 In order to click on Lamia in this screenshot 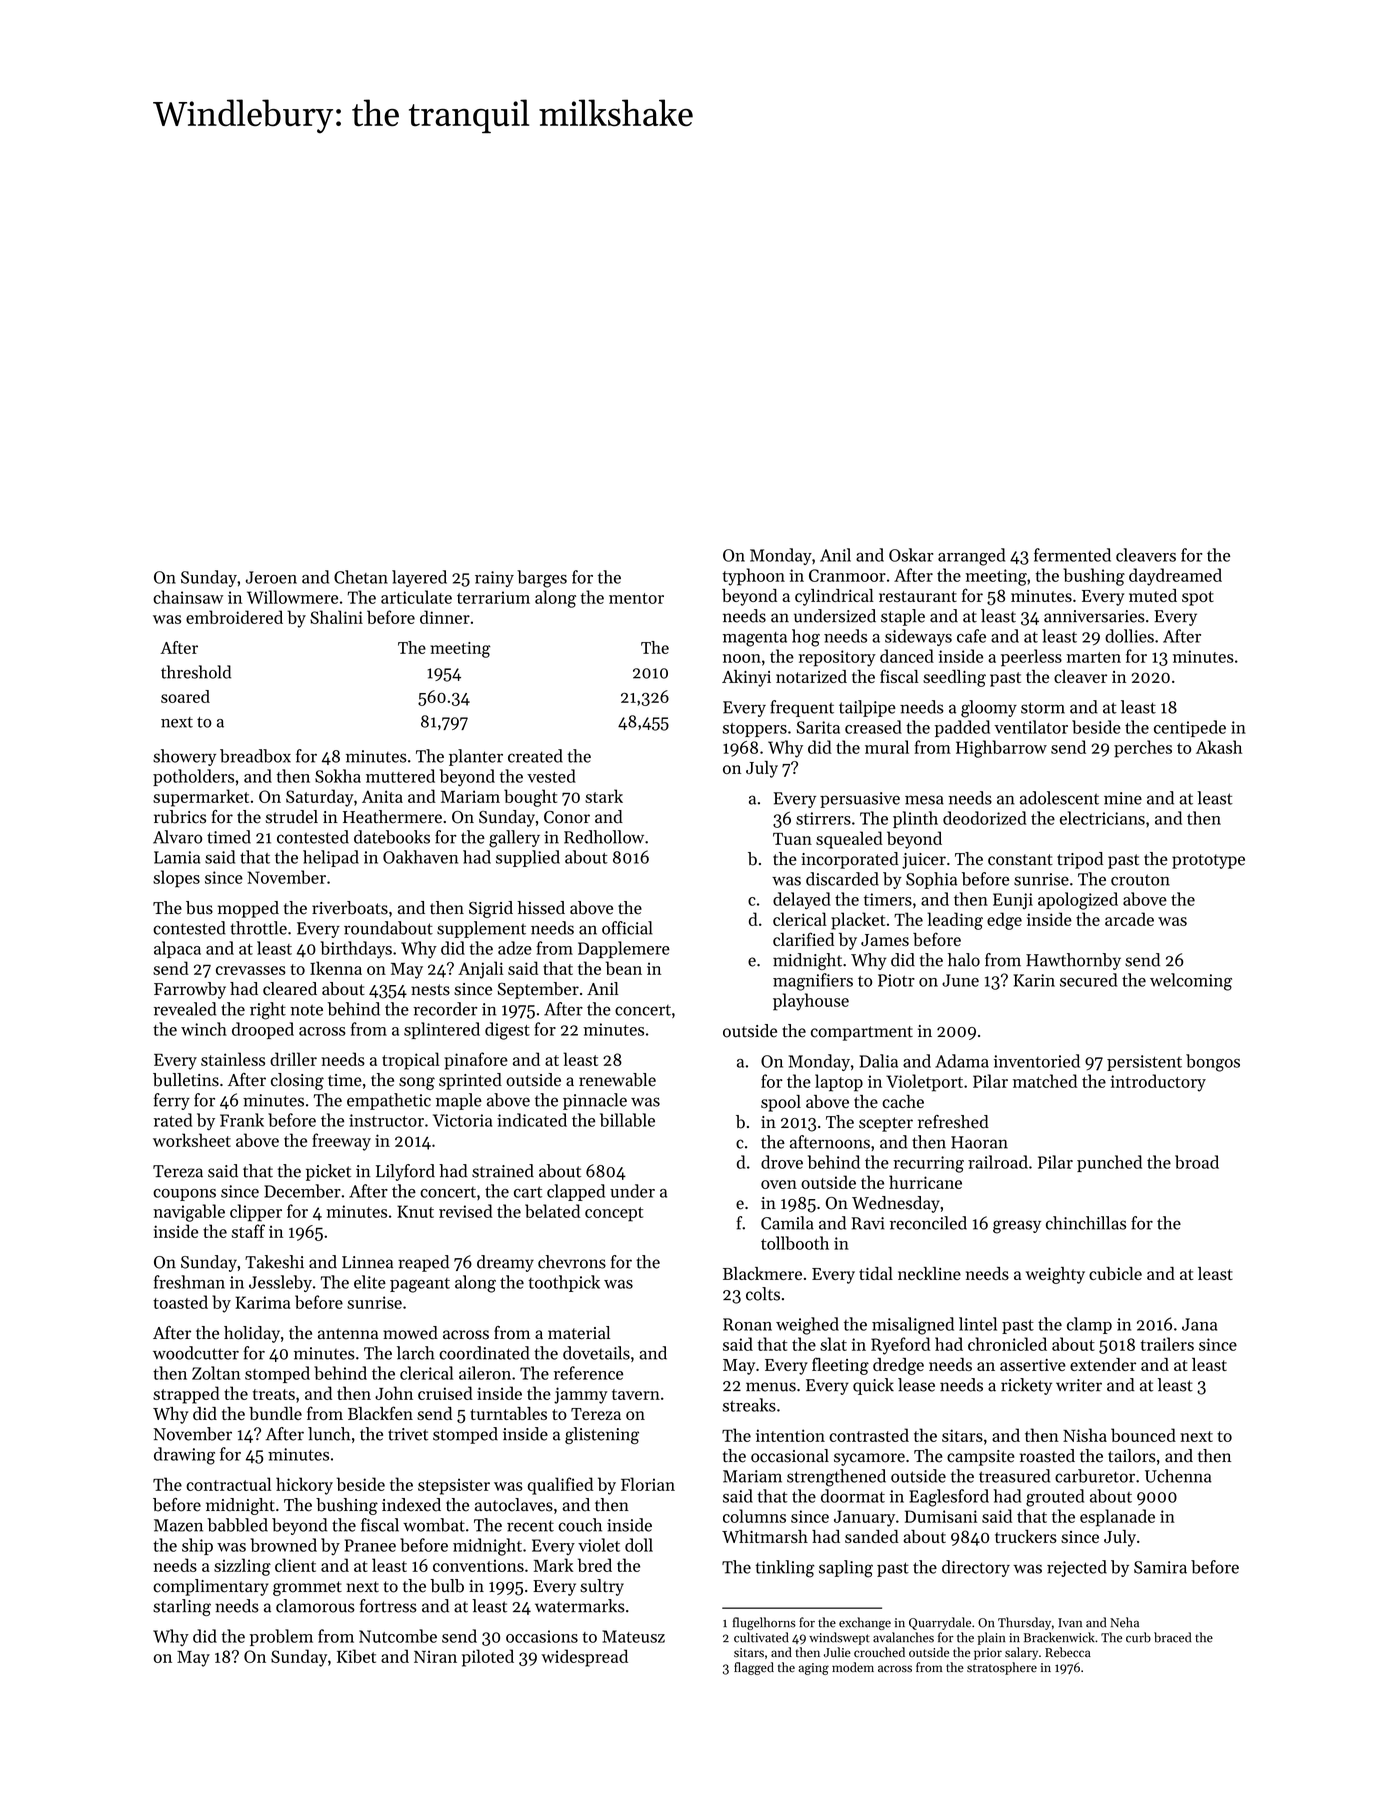, I will do `click(177, 857)`.
